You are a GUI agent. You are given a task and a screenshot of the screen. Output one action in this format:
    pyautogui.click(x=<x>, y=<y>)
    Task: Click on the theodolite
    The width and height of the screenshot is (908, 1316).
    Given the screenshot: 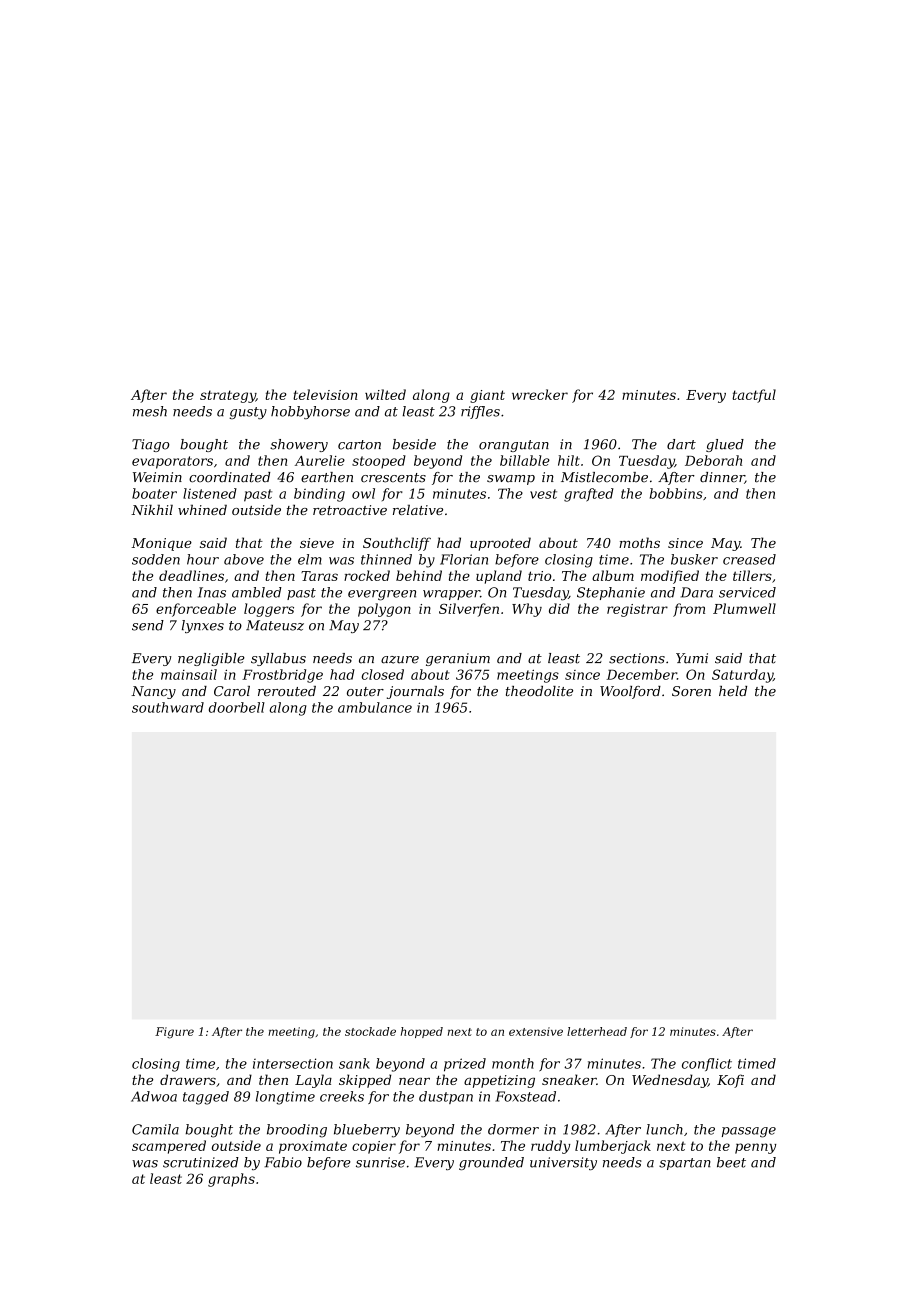 What is the action you would take?
    pyautogui.click(x=539, y=691)
